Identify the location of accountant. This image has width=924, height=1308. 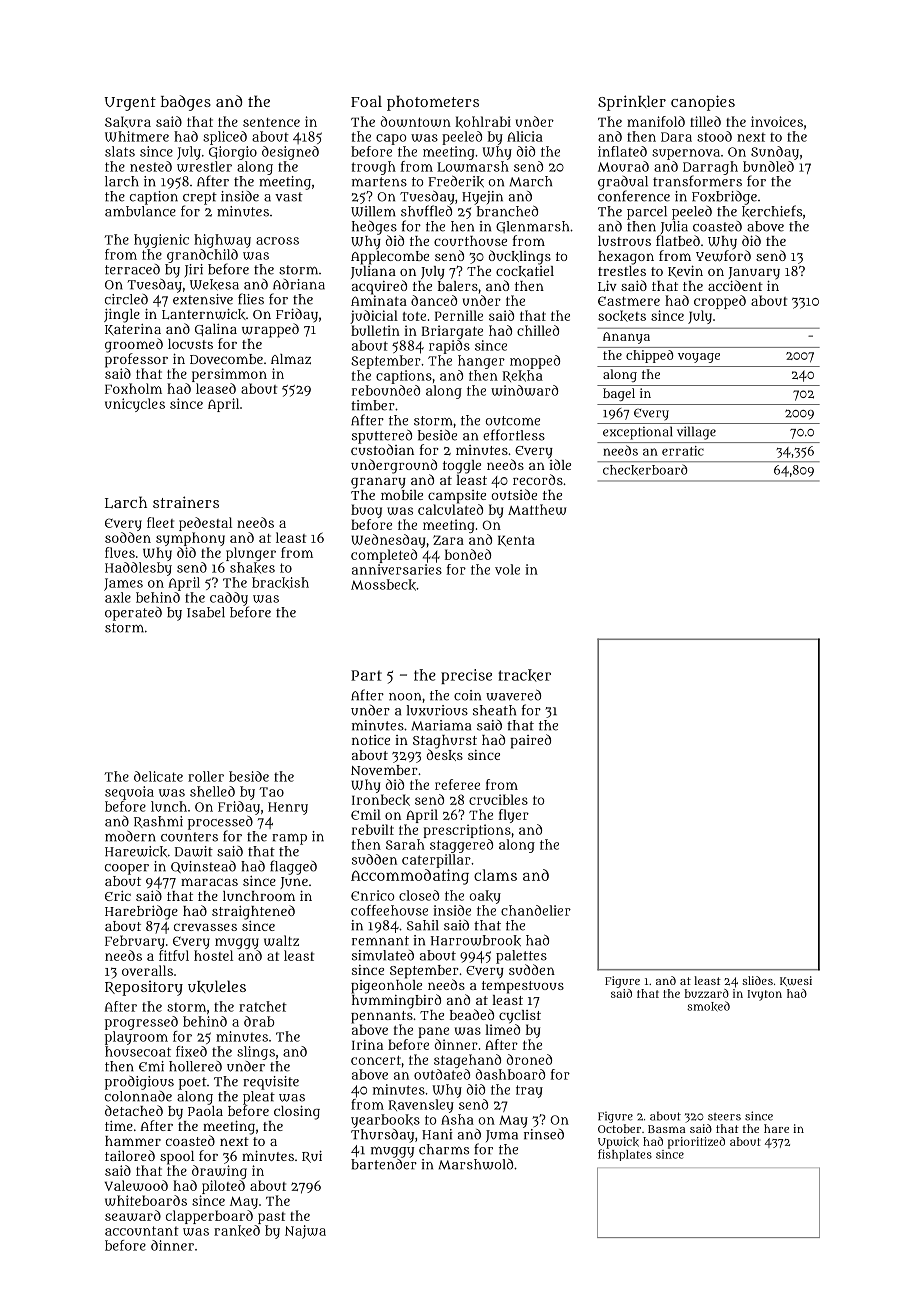
(142, 1231).
